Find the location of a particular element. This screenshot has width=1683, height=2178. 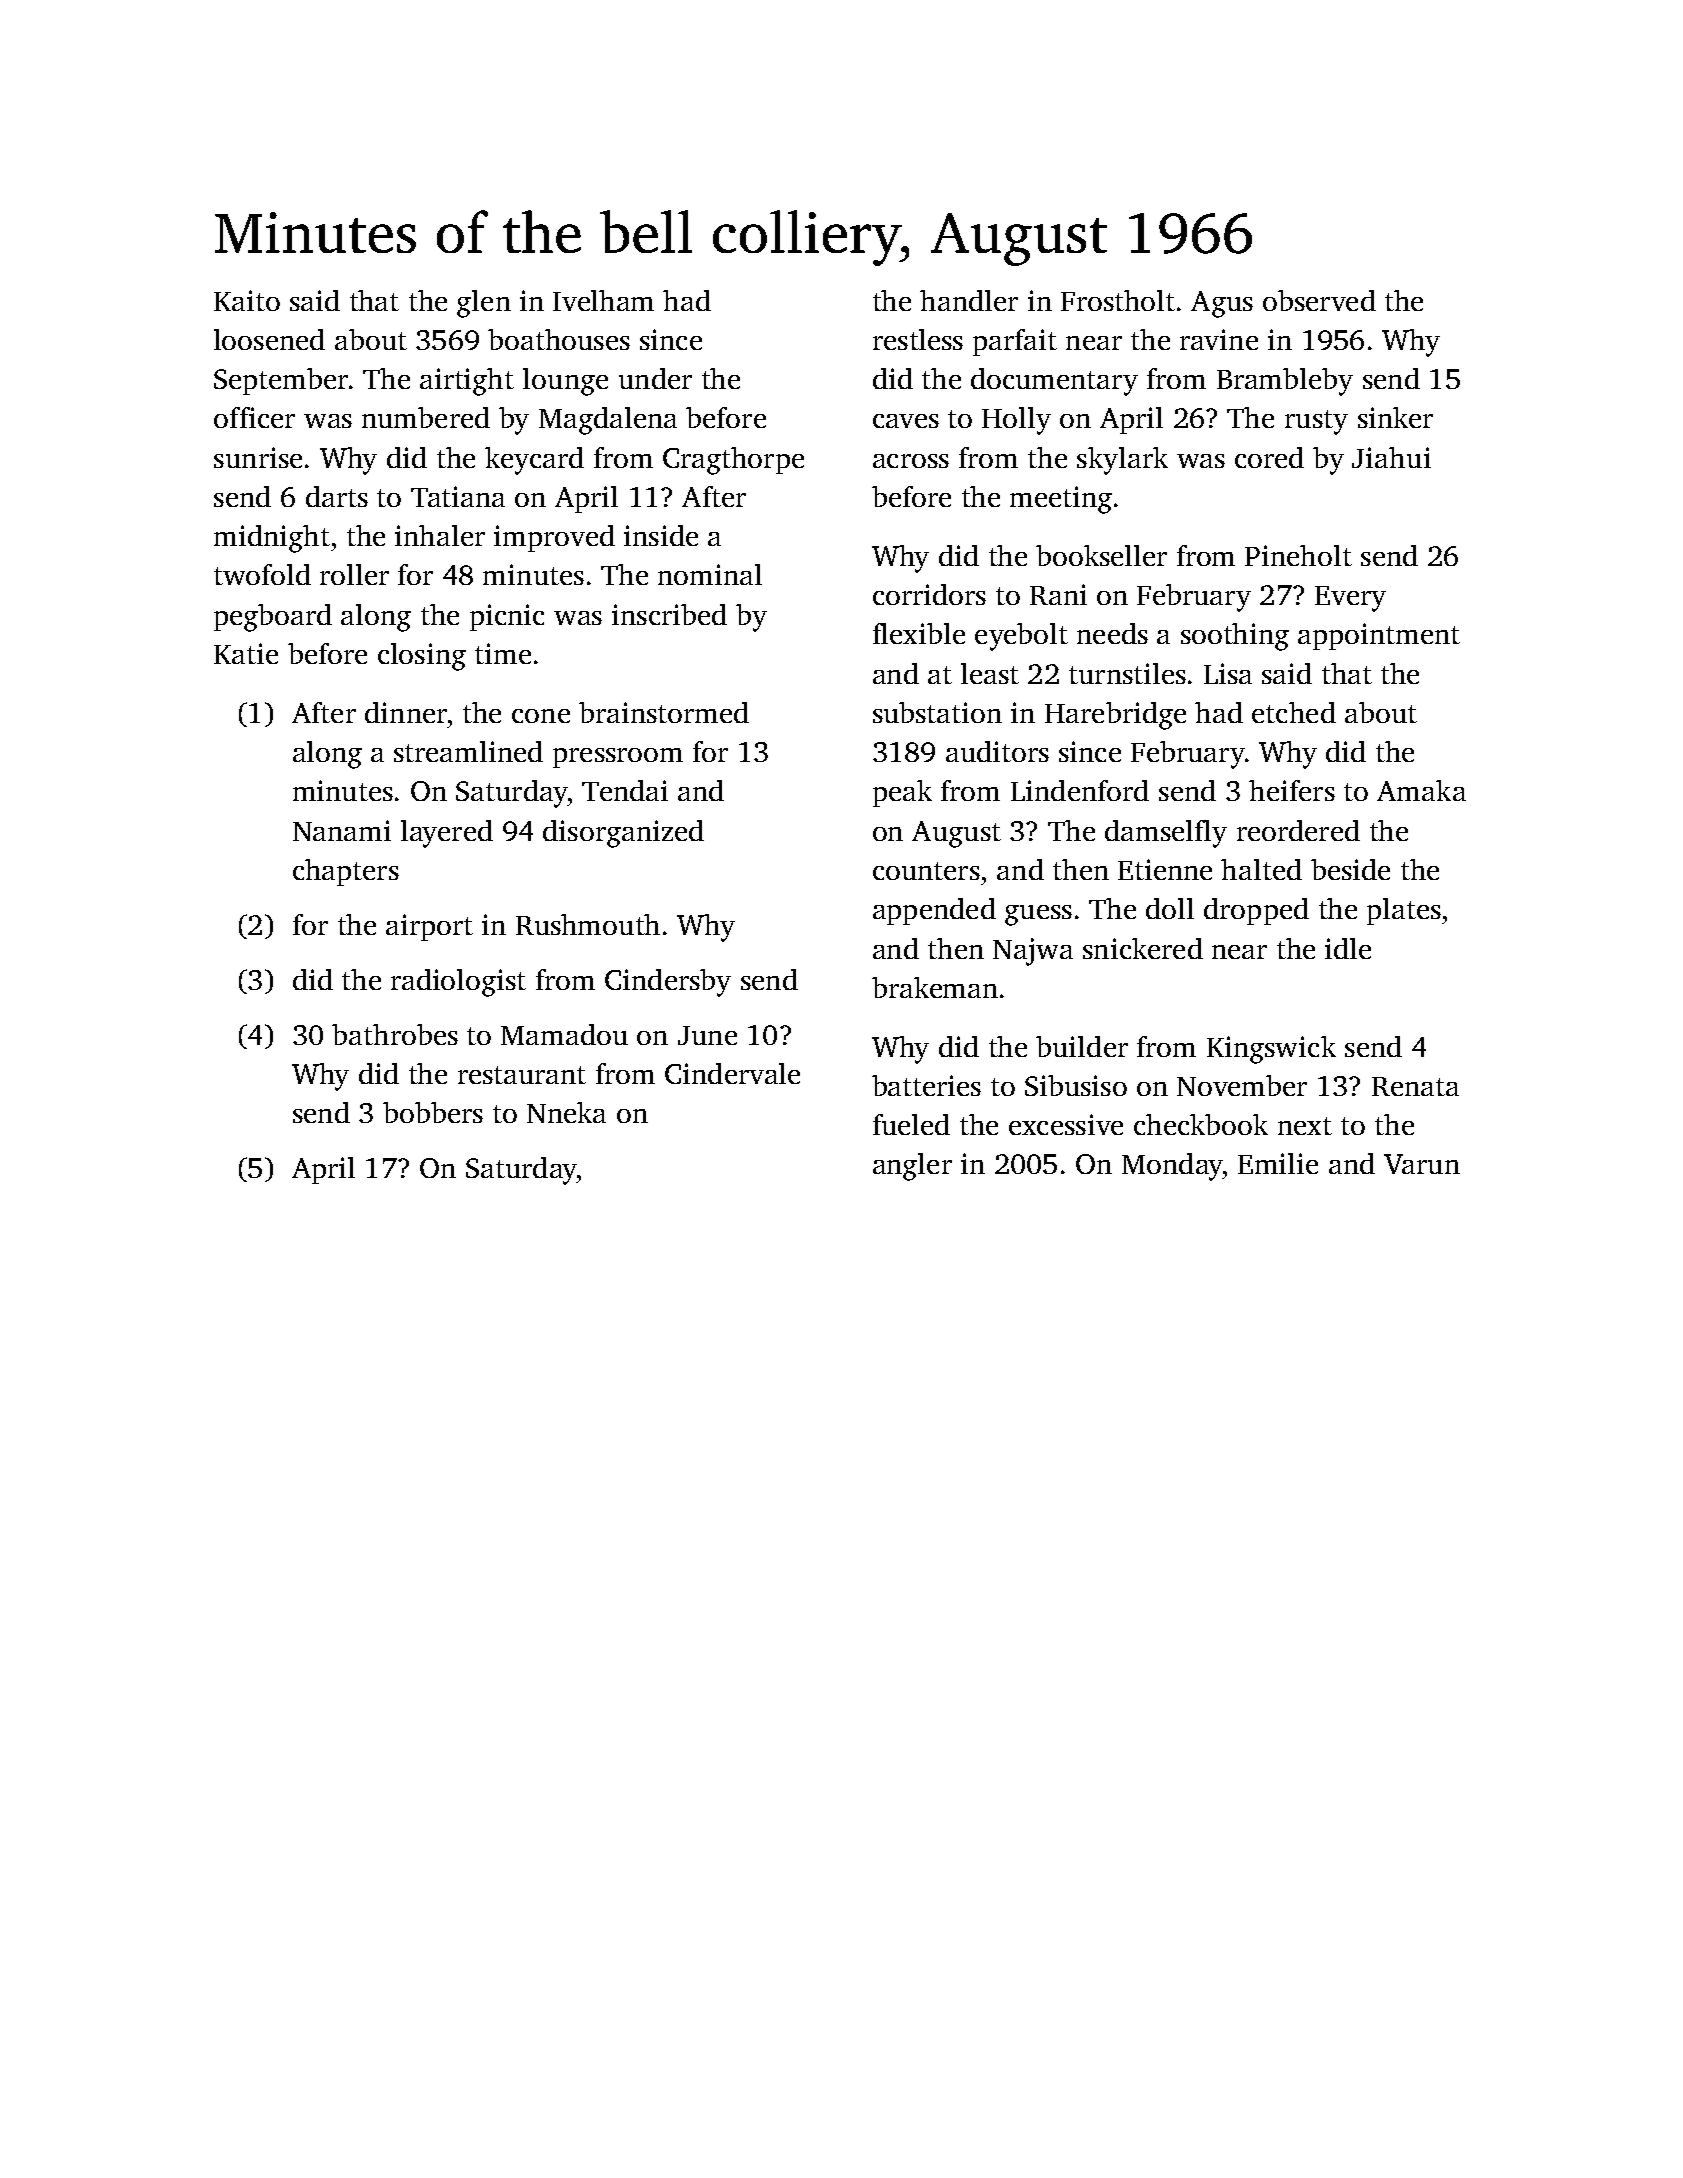

Magdalena is located at coordinates (608, 421).
